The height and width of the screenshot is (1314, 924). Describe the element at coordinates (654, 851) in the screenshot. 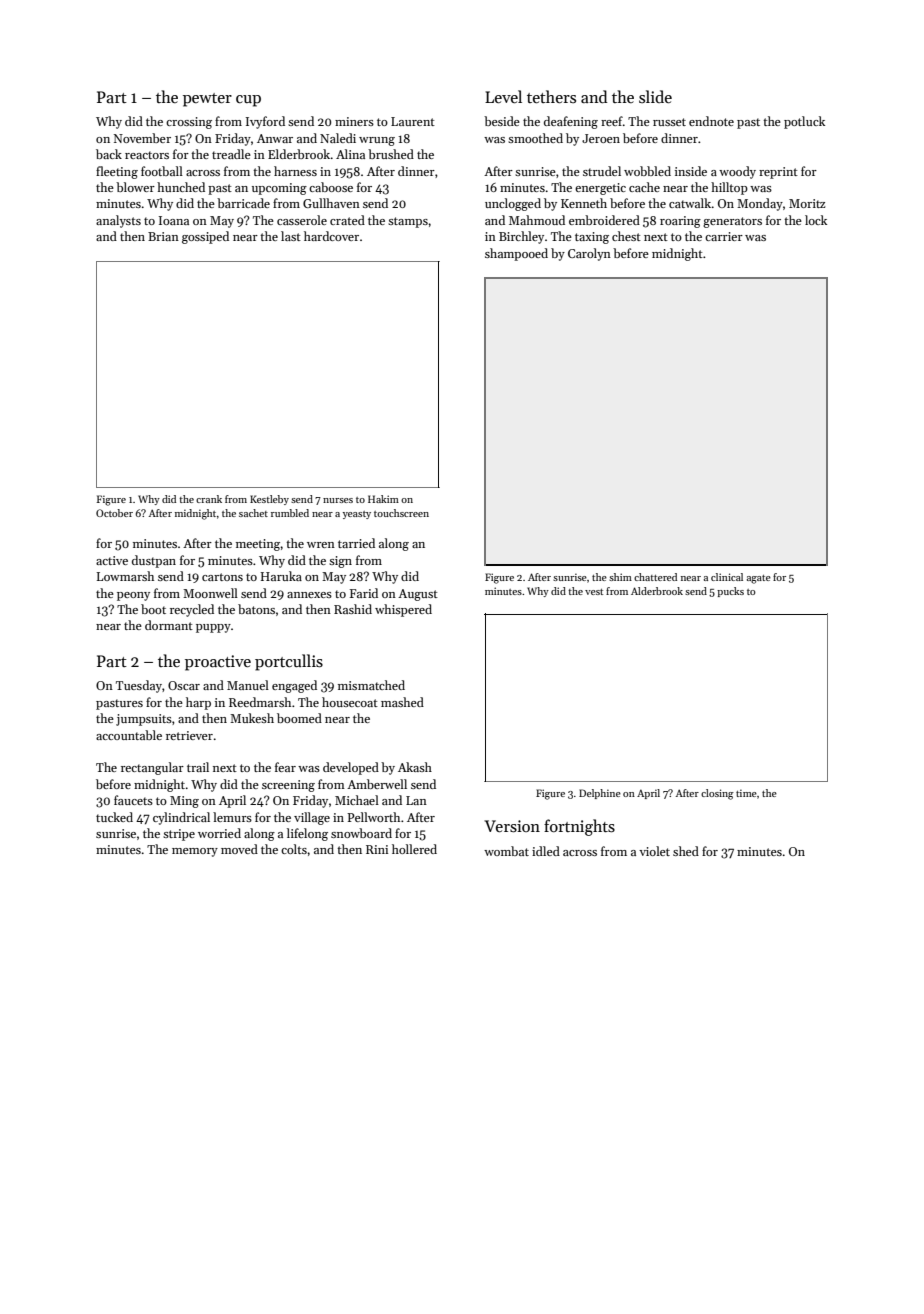

I see `violet` at that location.
